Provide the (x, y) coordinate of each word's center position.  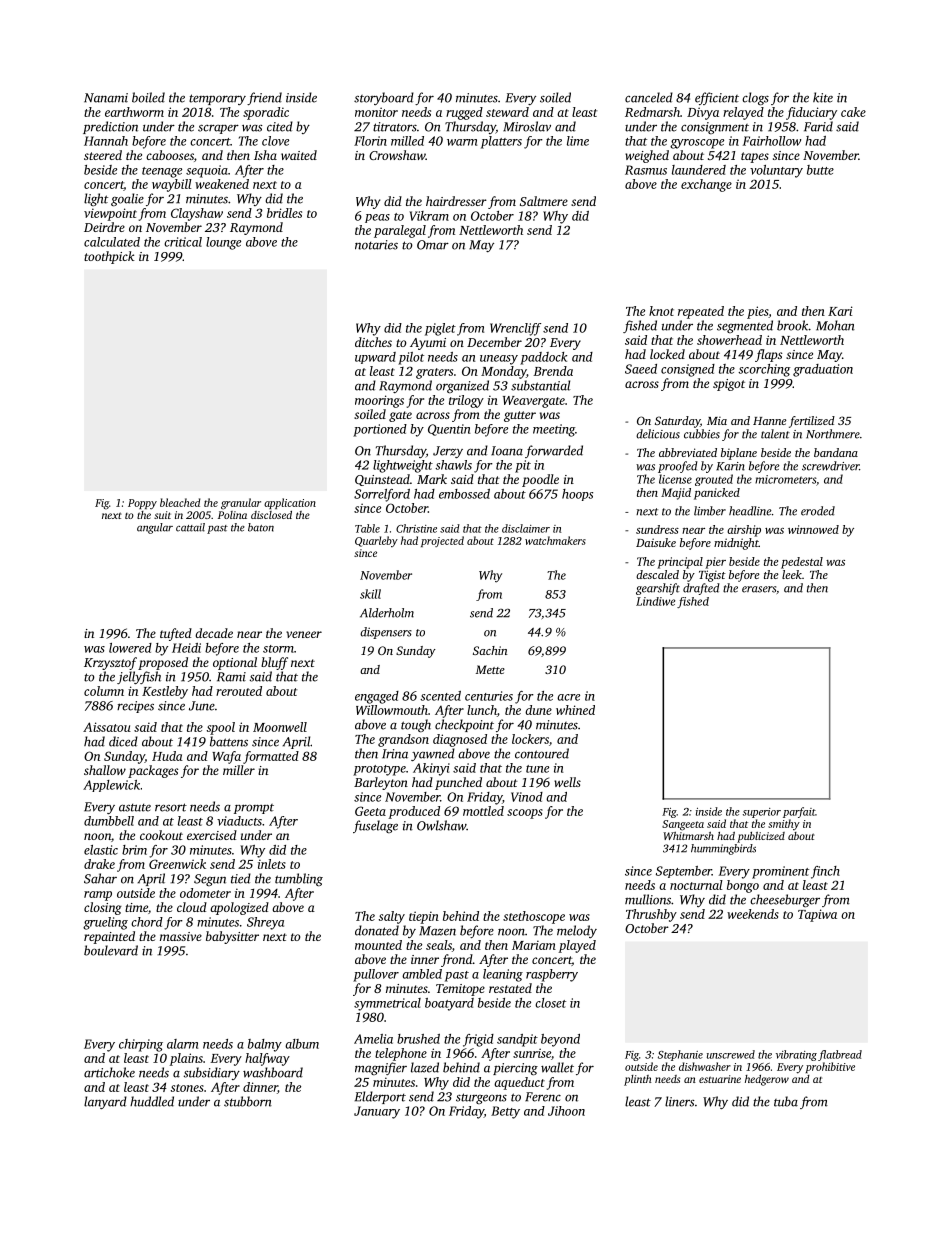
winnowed (813, 529)
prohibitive (830, 1067)
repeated (701, 312)
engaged (377, 697)
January (377, 1112)
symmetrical (387, 1004)
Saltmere (544, 201)
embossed (464, 494)
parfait (799, 812)
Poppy (142, 504)
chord (147, 922)
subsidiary (212, 1073)
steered (103, 155)
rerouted (239, 691)
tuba (786, 1101)
